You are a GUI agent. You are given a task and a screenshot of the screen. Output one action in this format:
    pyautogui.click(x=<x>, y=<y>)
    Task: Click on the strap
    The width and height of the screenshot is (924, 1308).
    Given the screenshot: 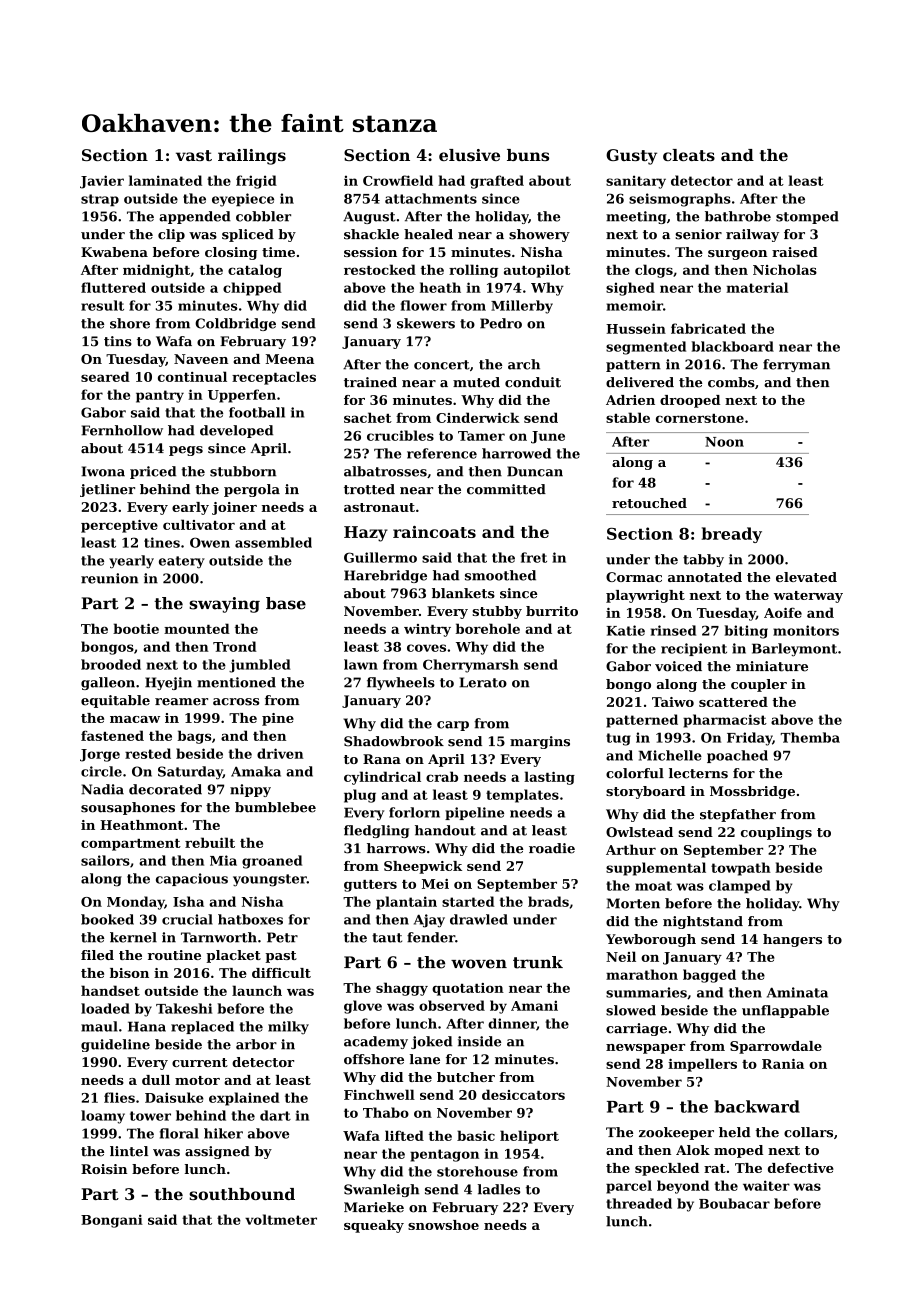 What is the action you would take?
    pyautogui.click(x=100, y=200)
